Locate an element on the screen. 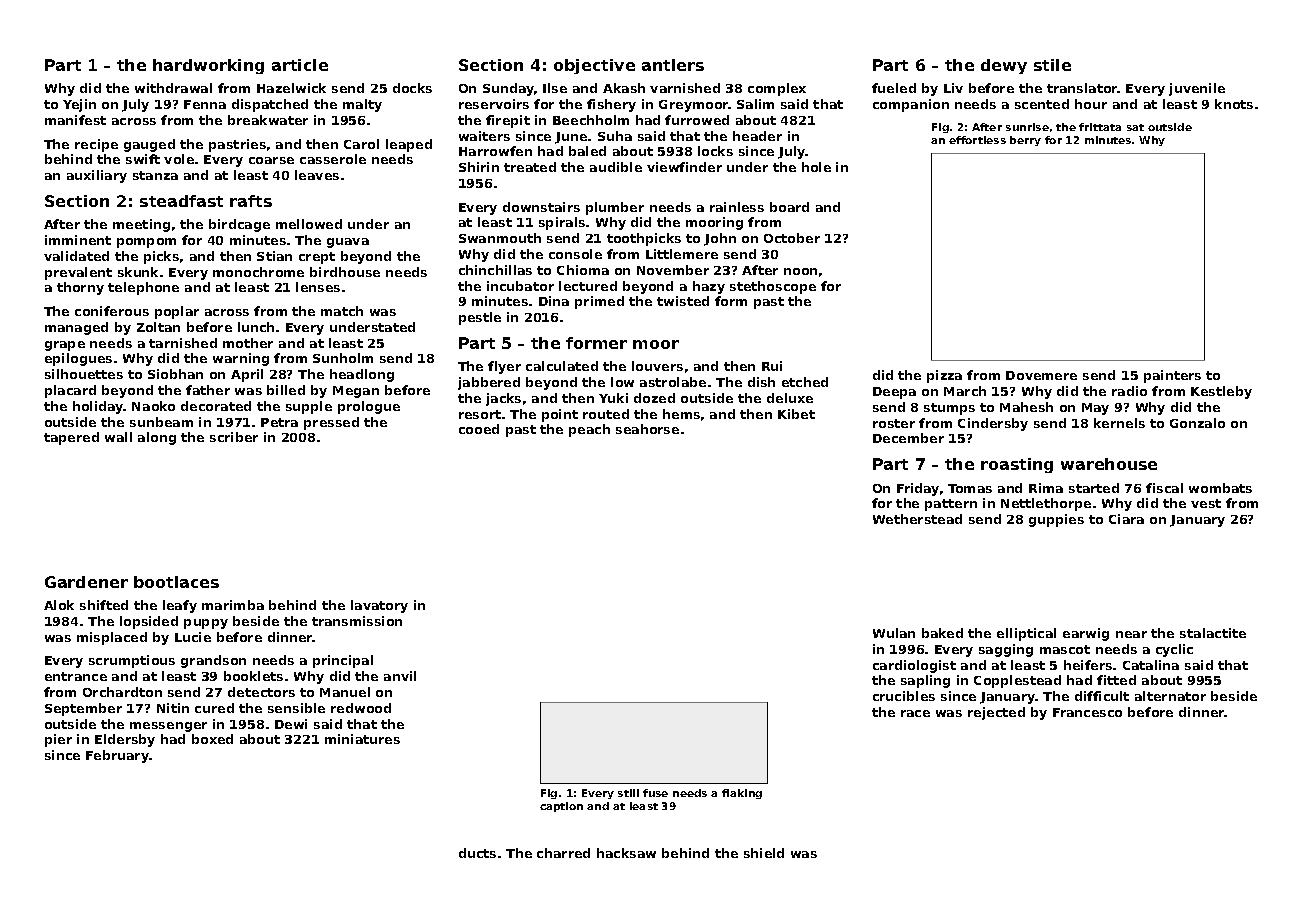 The height and width of the screenshot is (924, 1308). ducts is located at coordinates (477, 853).
